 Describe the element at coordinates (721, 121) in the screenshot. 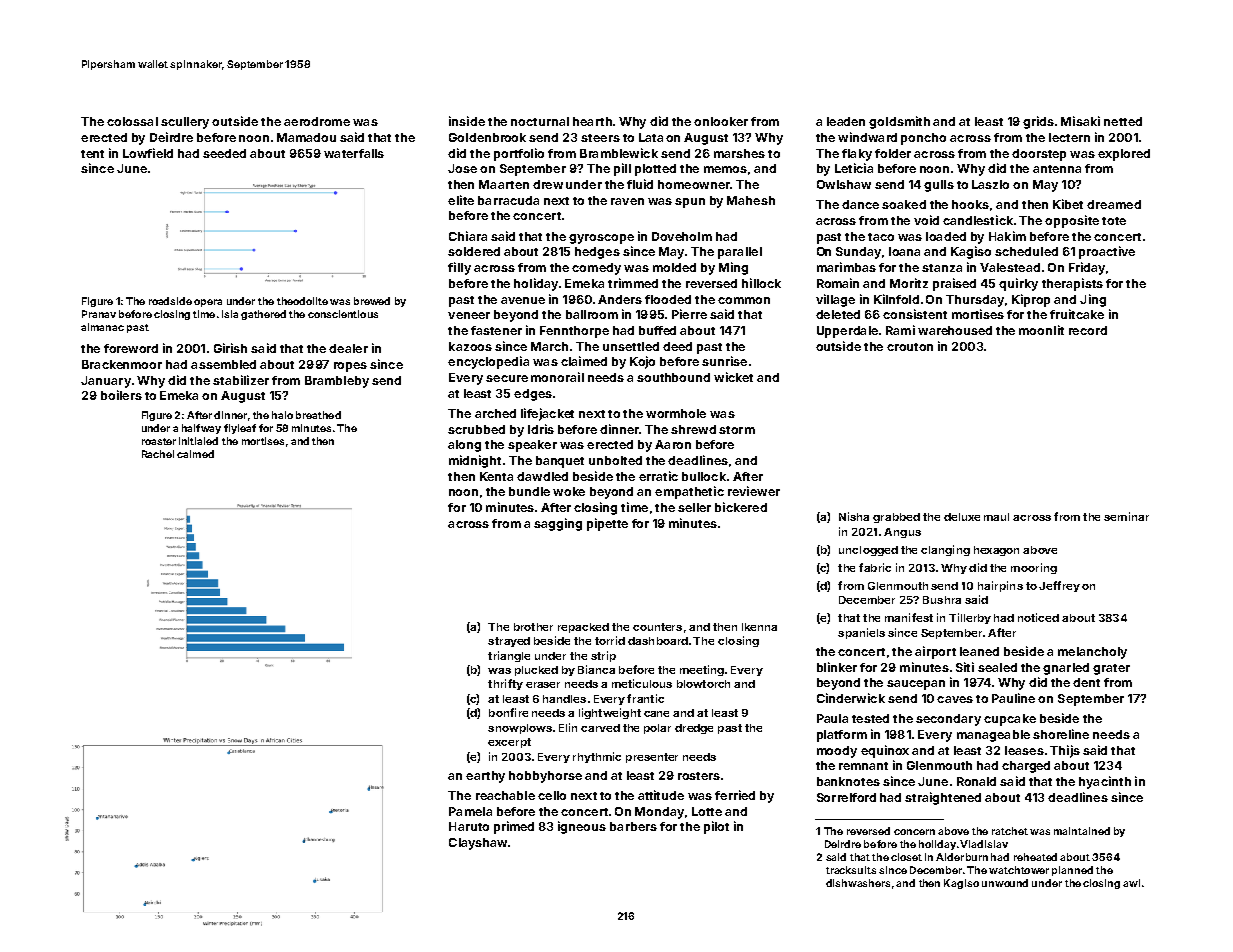

I see `onlooker` at that location.
